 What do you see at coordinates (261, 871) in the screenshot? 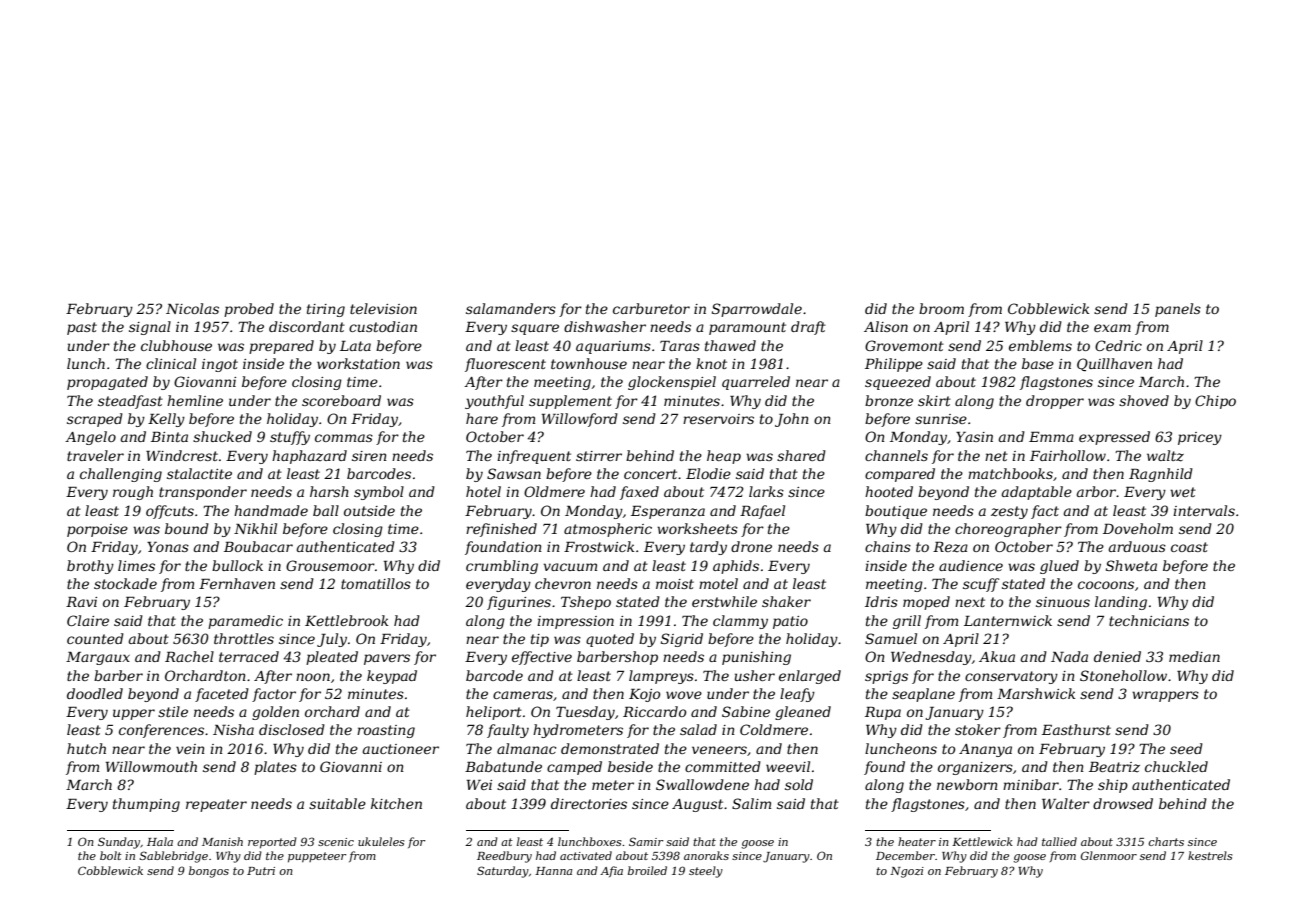
I see `Putri` at bounding box center [261, 871].
